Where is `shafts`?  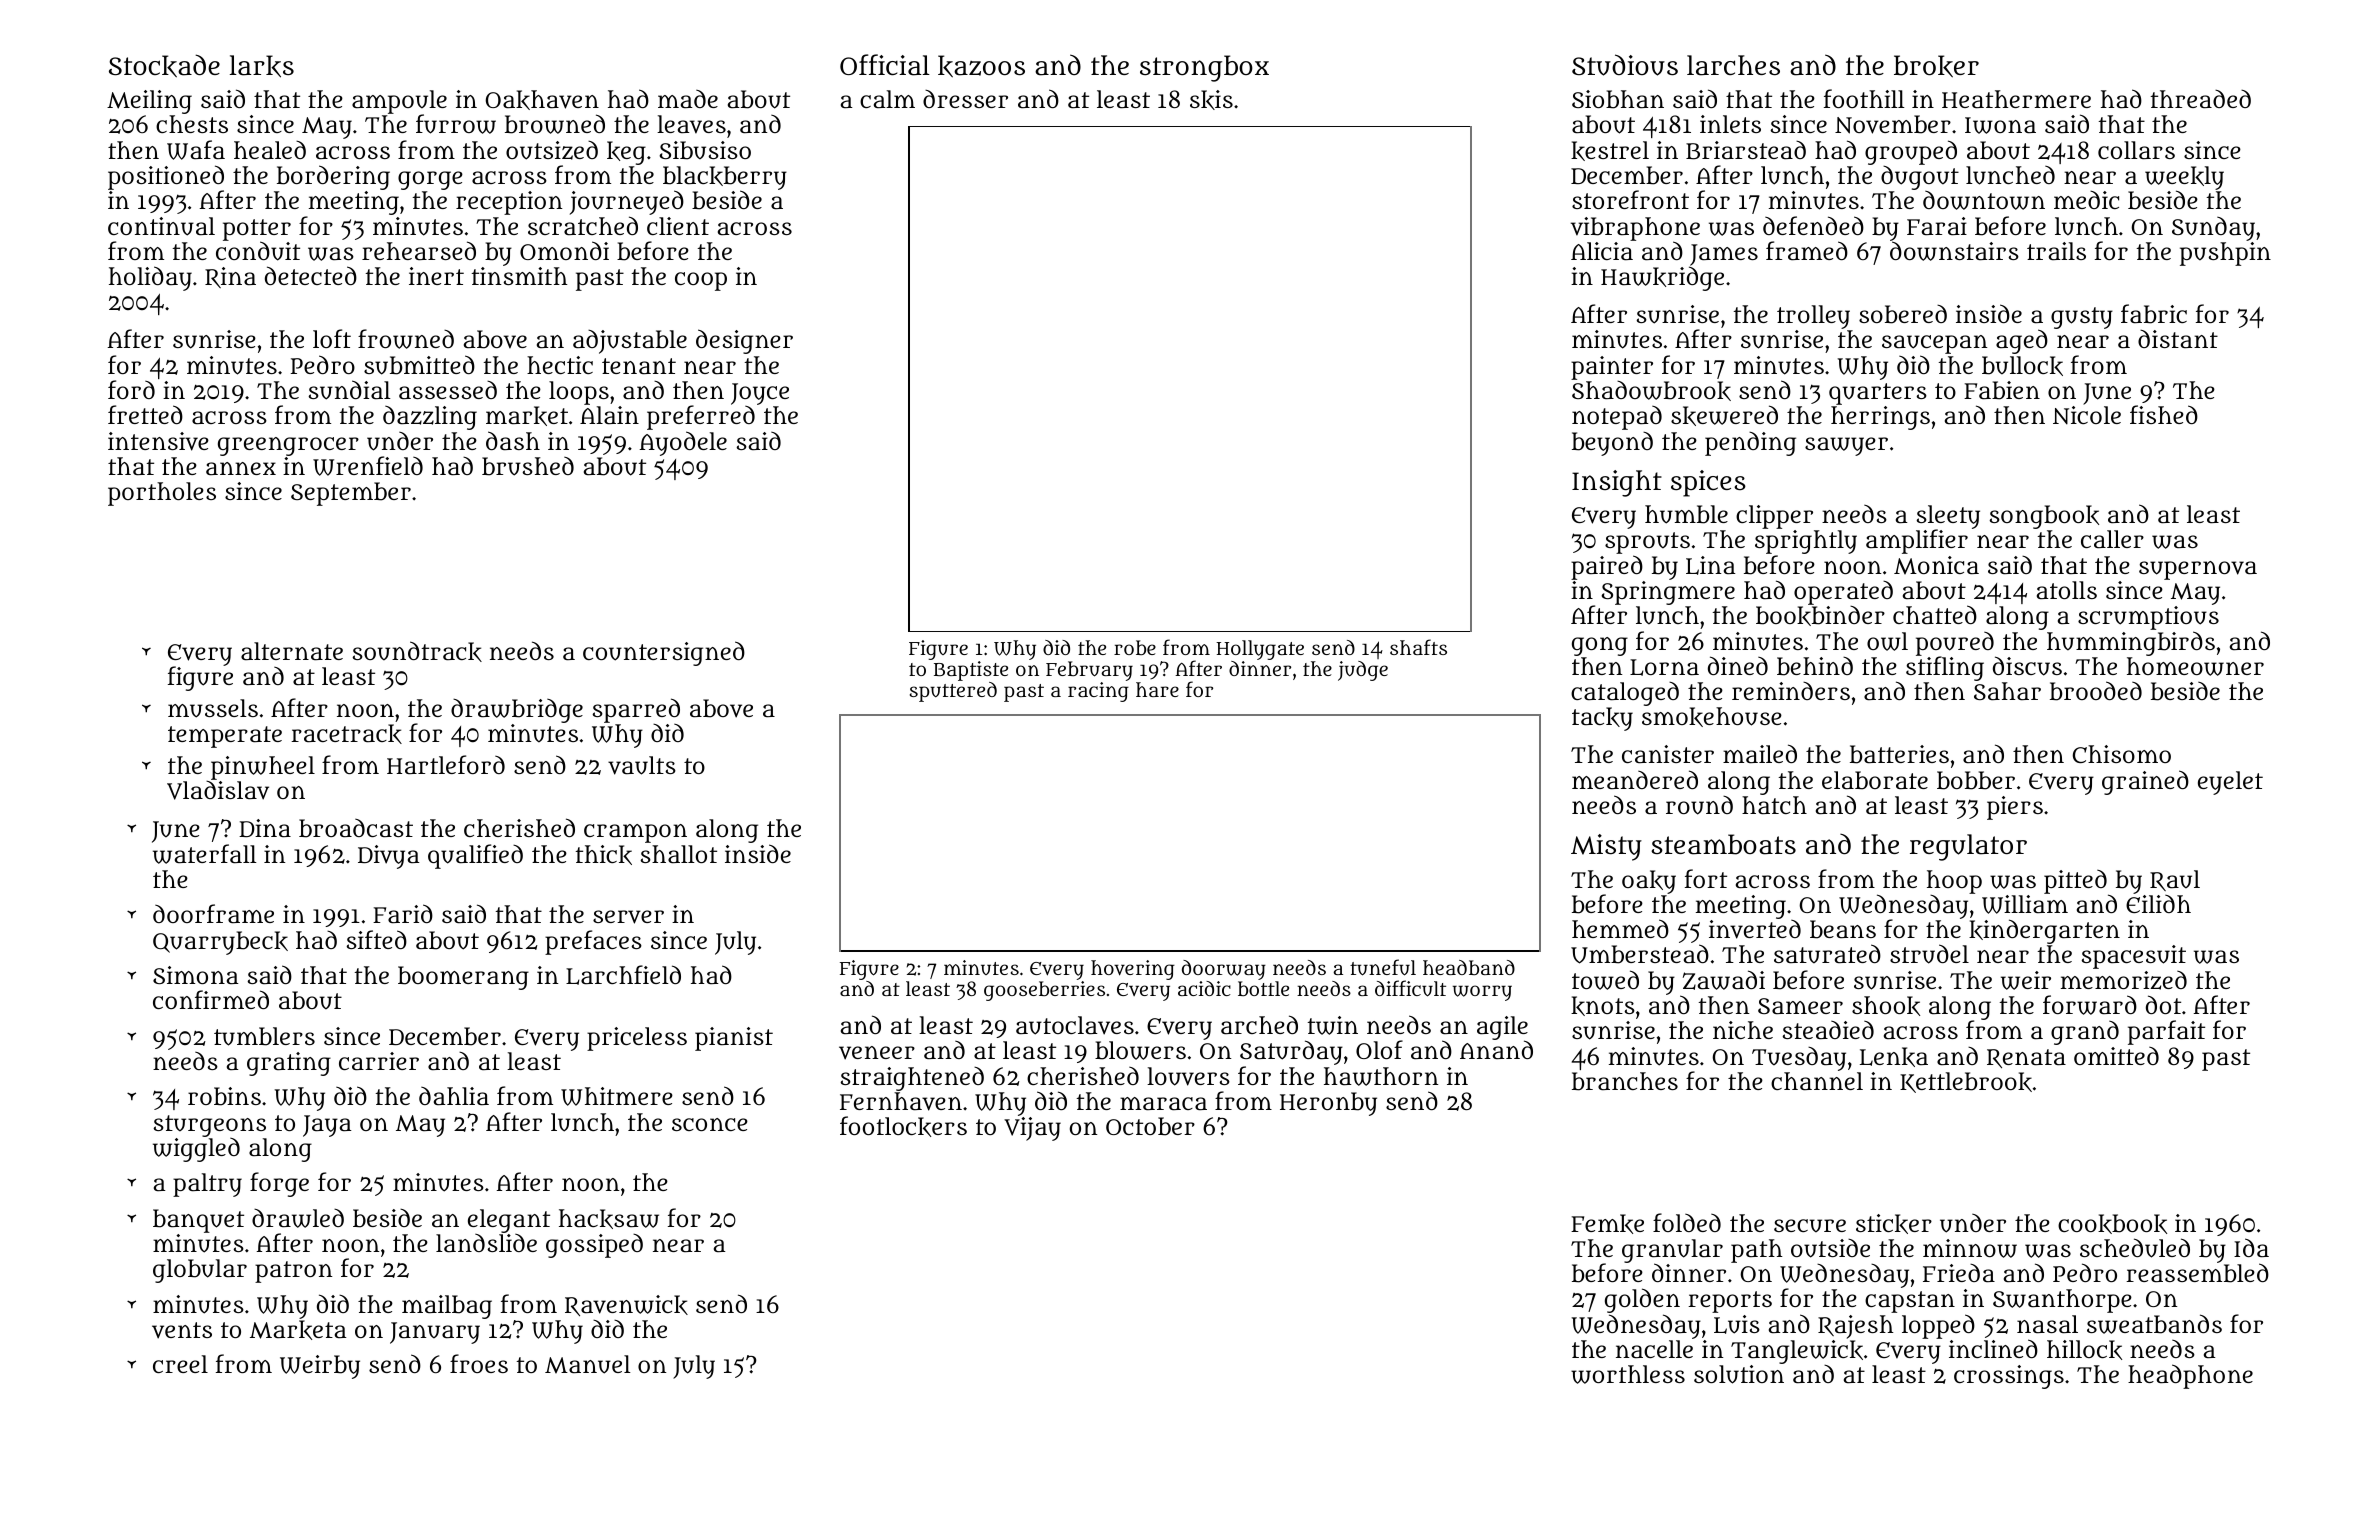
shafts is located at coordinates (1418, 647).
